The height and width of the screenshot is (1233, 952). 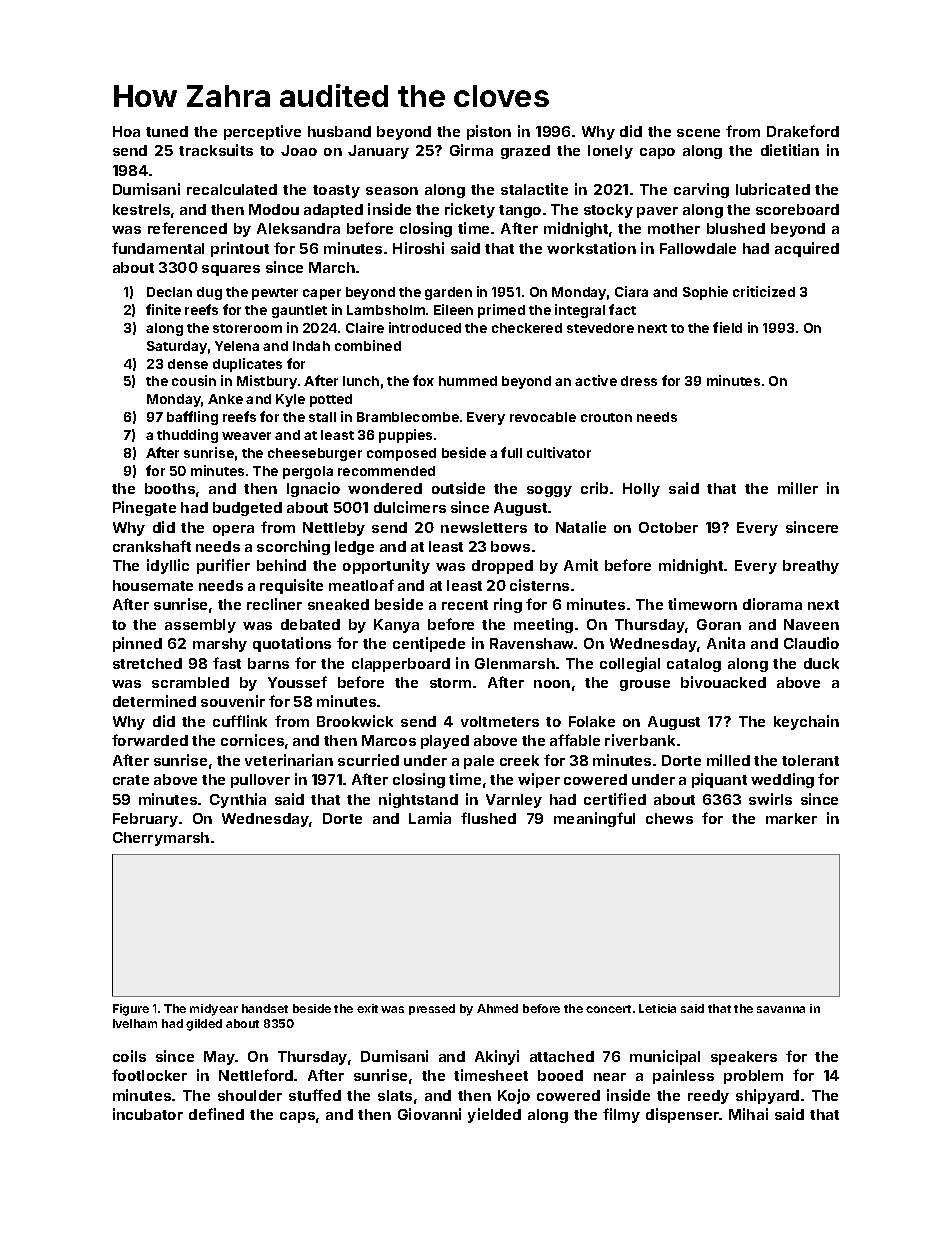 What do you see at coordinates (148, 1114) in the screenshot?
I see `incubator` at bounding box center [148, 1114].
